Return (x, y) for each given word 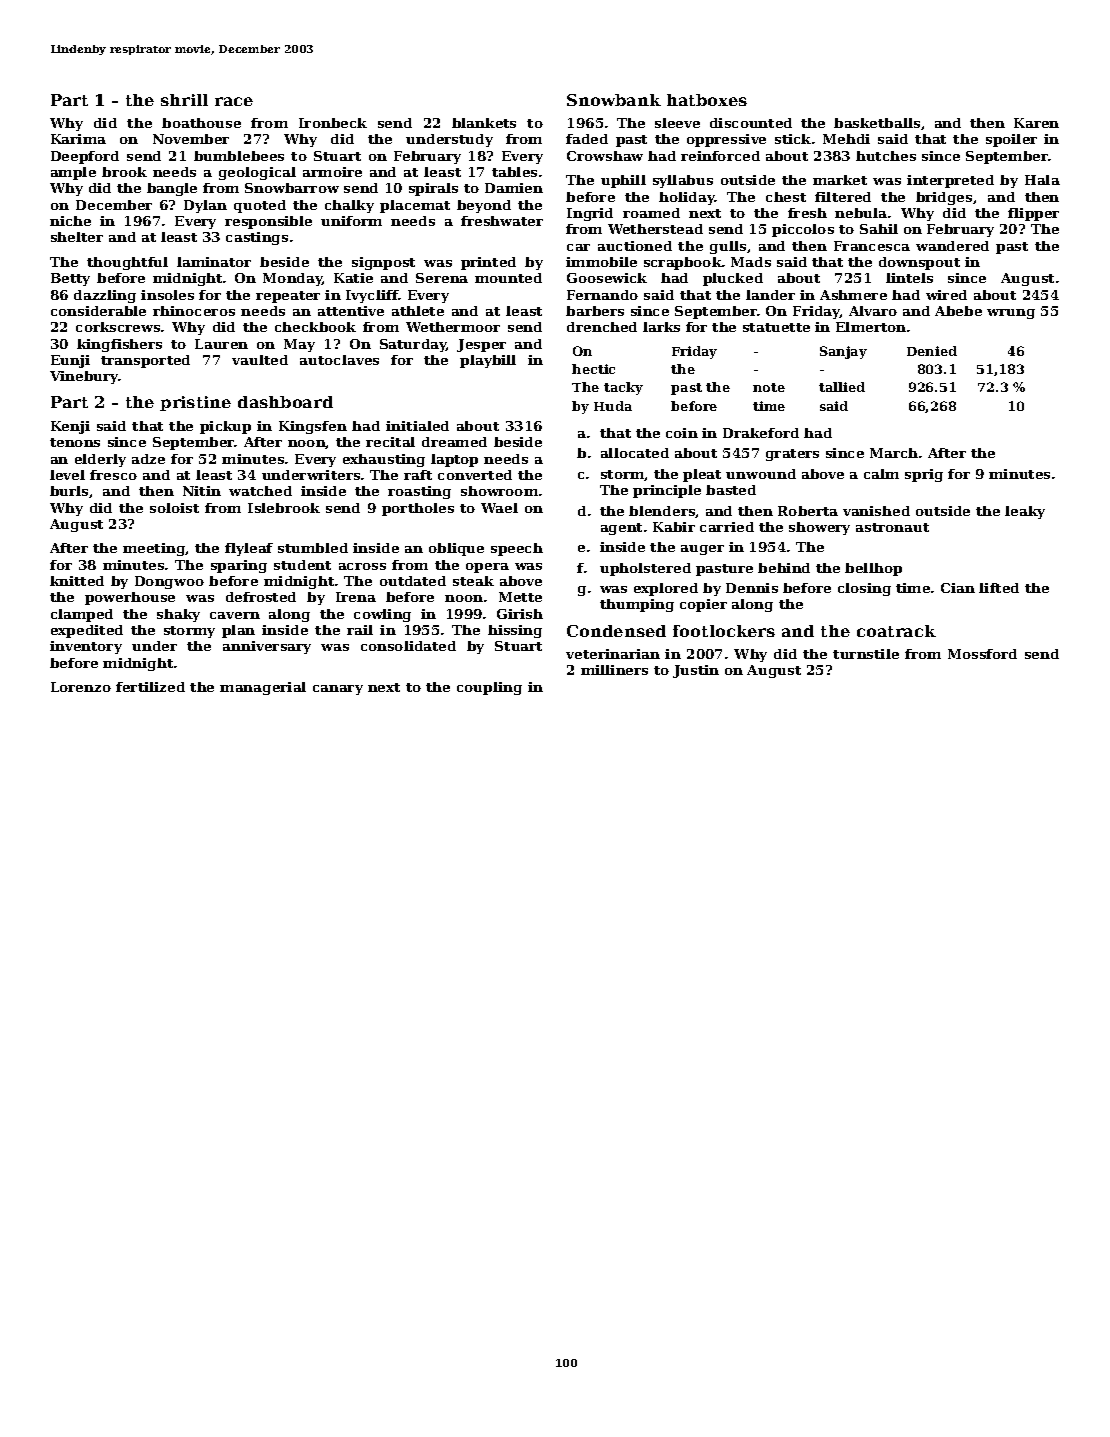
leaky (1025, 512)
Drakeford (761, 433)
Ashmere (853, 295)
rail (360, 630)
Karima (78, 139)
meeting (154, 549)
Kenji (70, 427)
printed (488, 263)
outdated (413, 581)
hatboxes (707, 100)
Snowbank (614, 100)
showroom (499, 491)
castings (257, 238)
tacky (623, 388)
